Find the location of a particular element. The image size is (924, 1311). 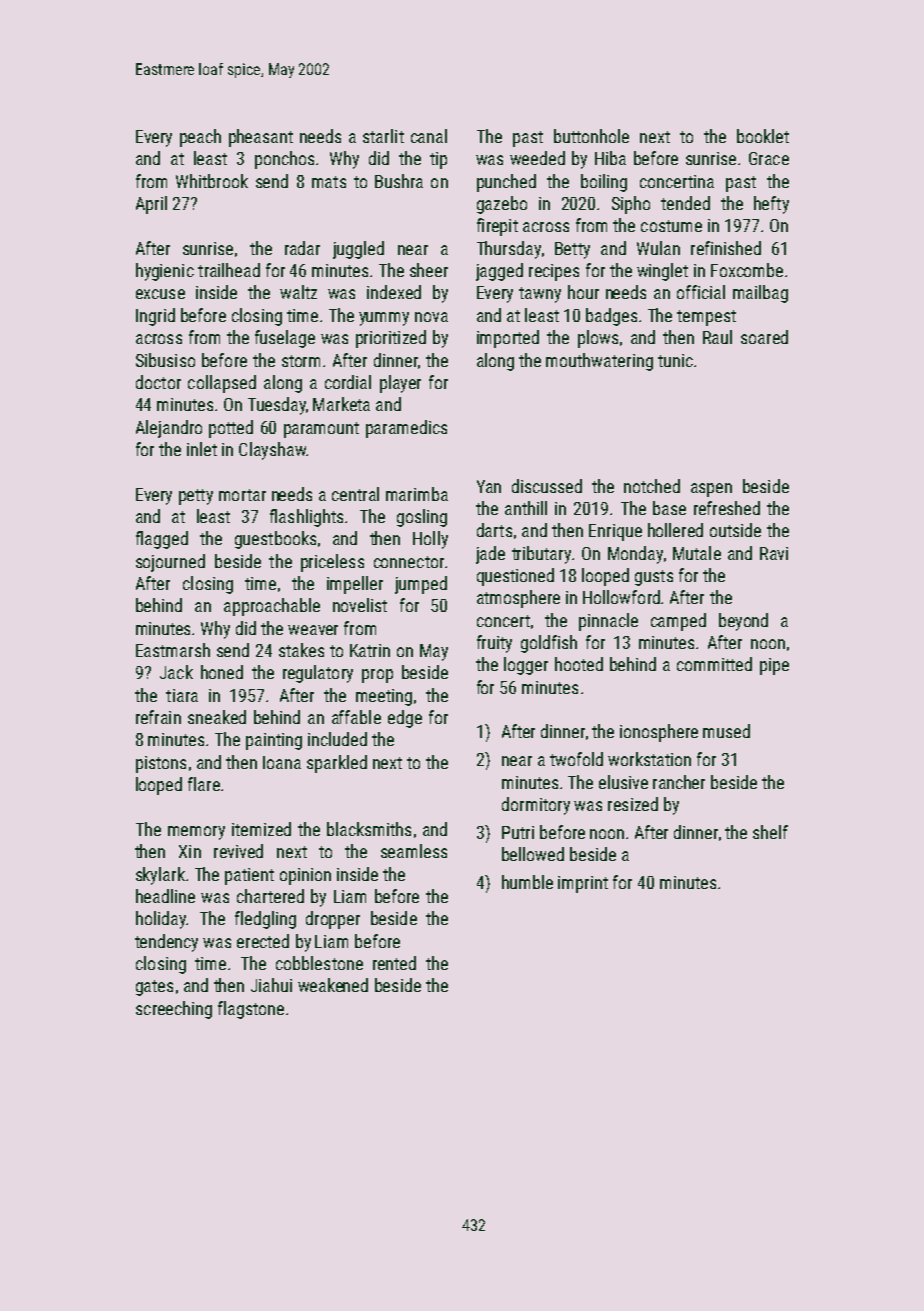

pheasant is located at coordinates (261, 138).
